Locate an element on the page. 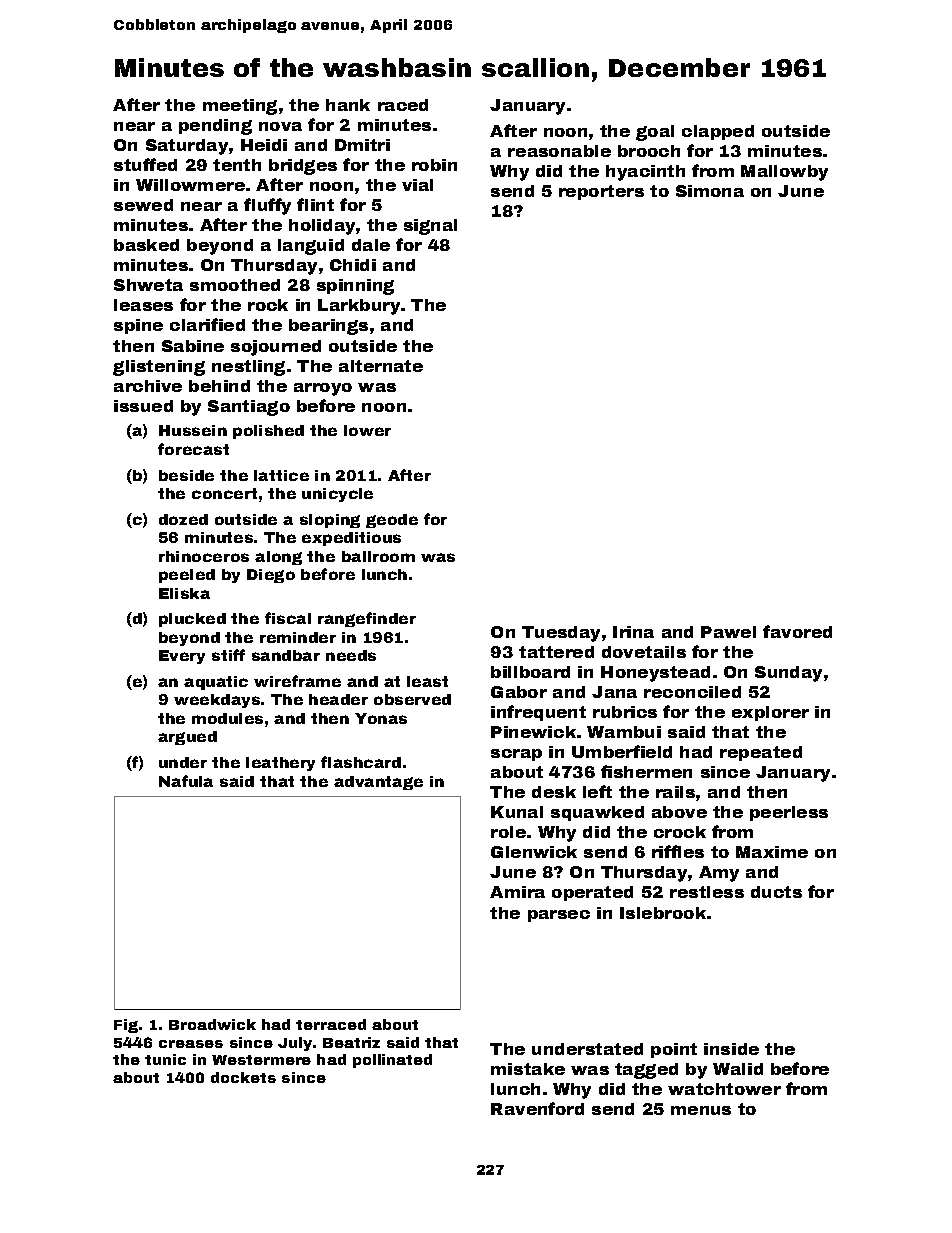  alternate is located at coordinates (381, 366).
